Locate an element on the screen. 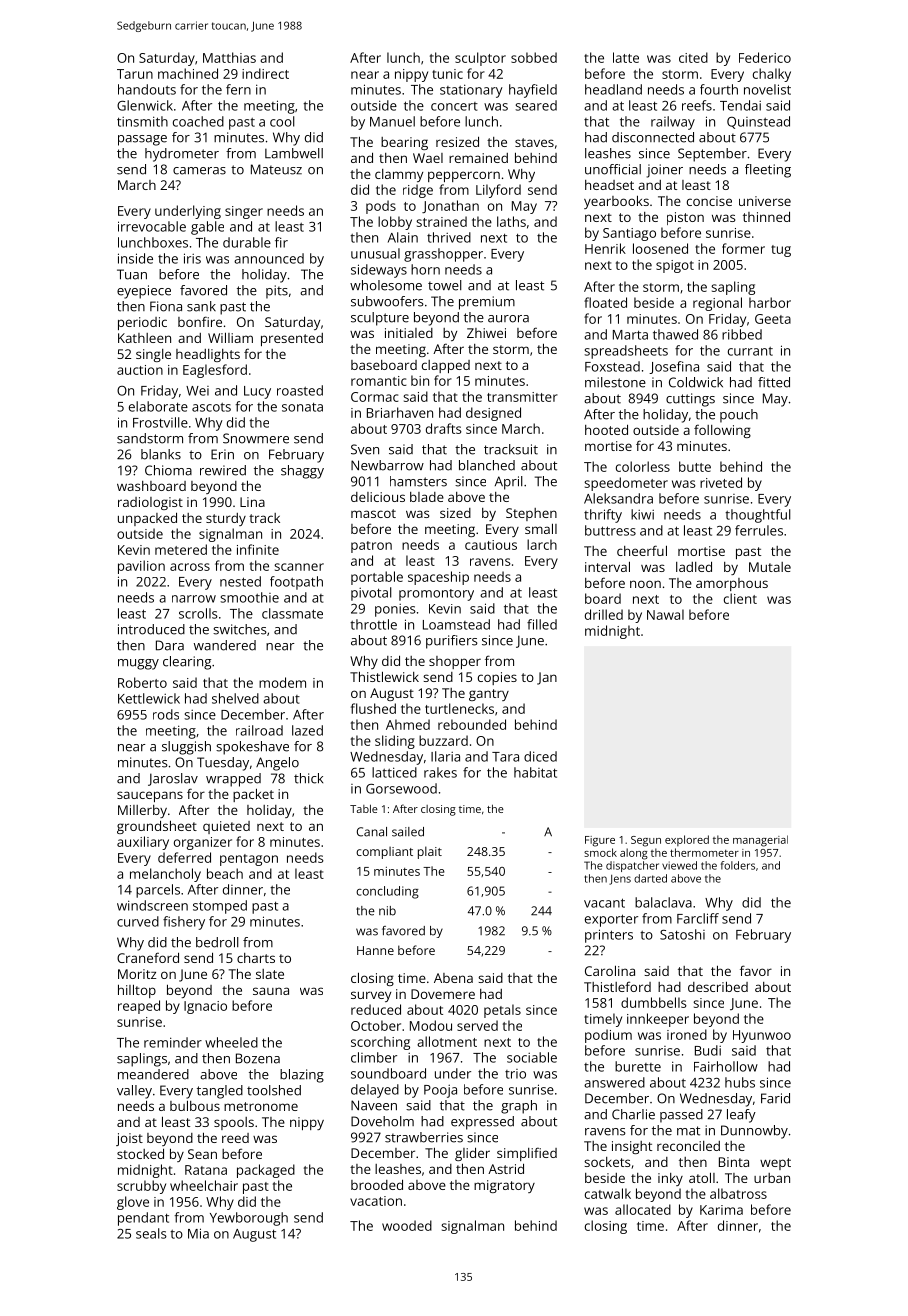 The width and height of the screenshot is (908, 1316). Millerby is located at coordinates (142, 811).
